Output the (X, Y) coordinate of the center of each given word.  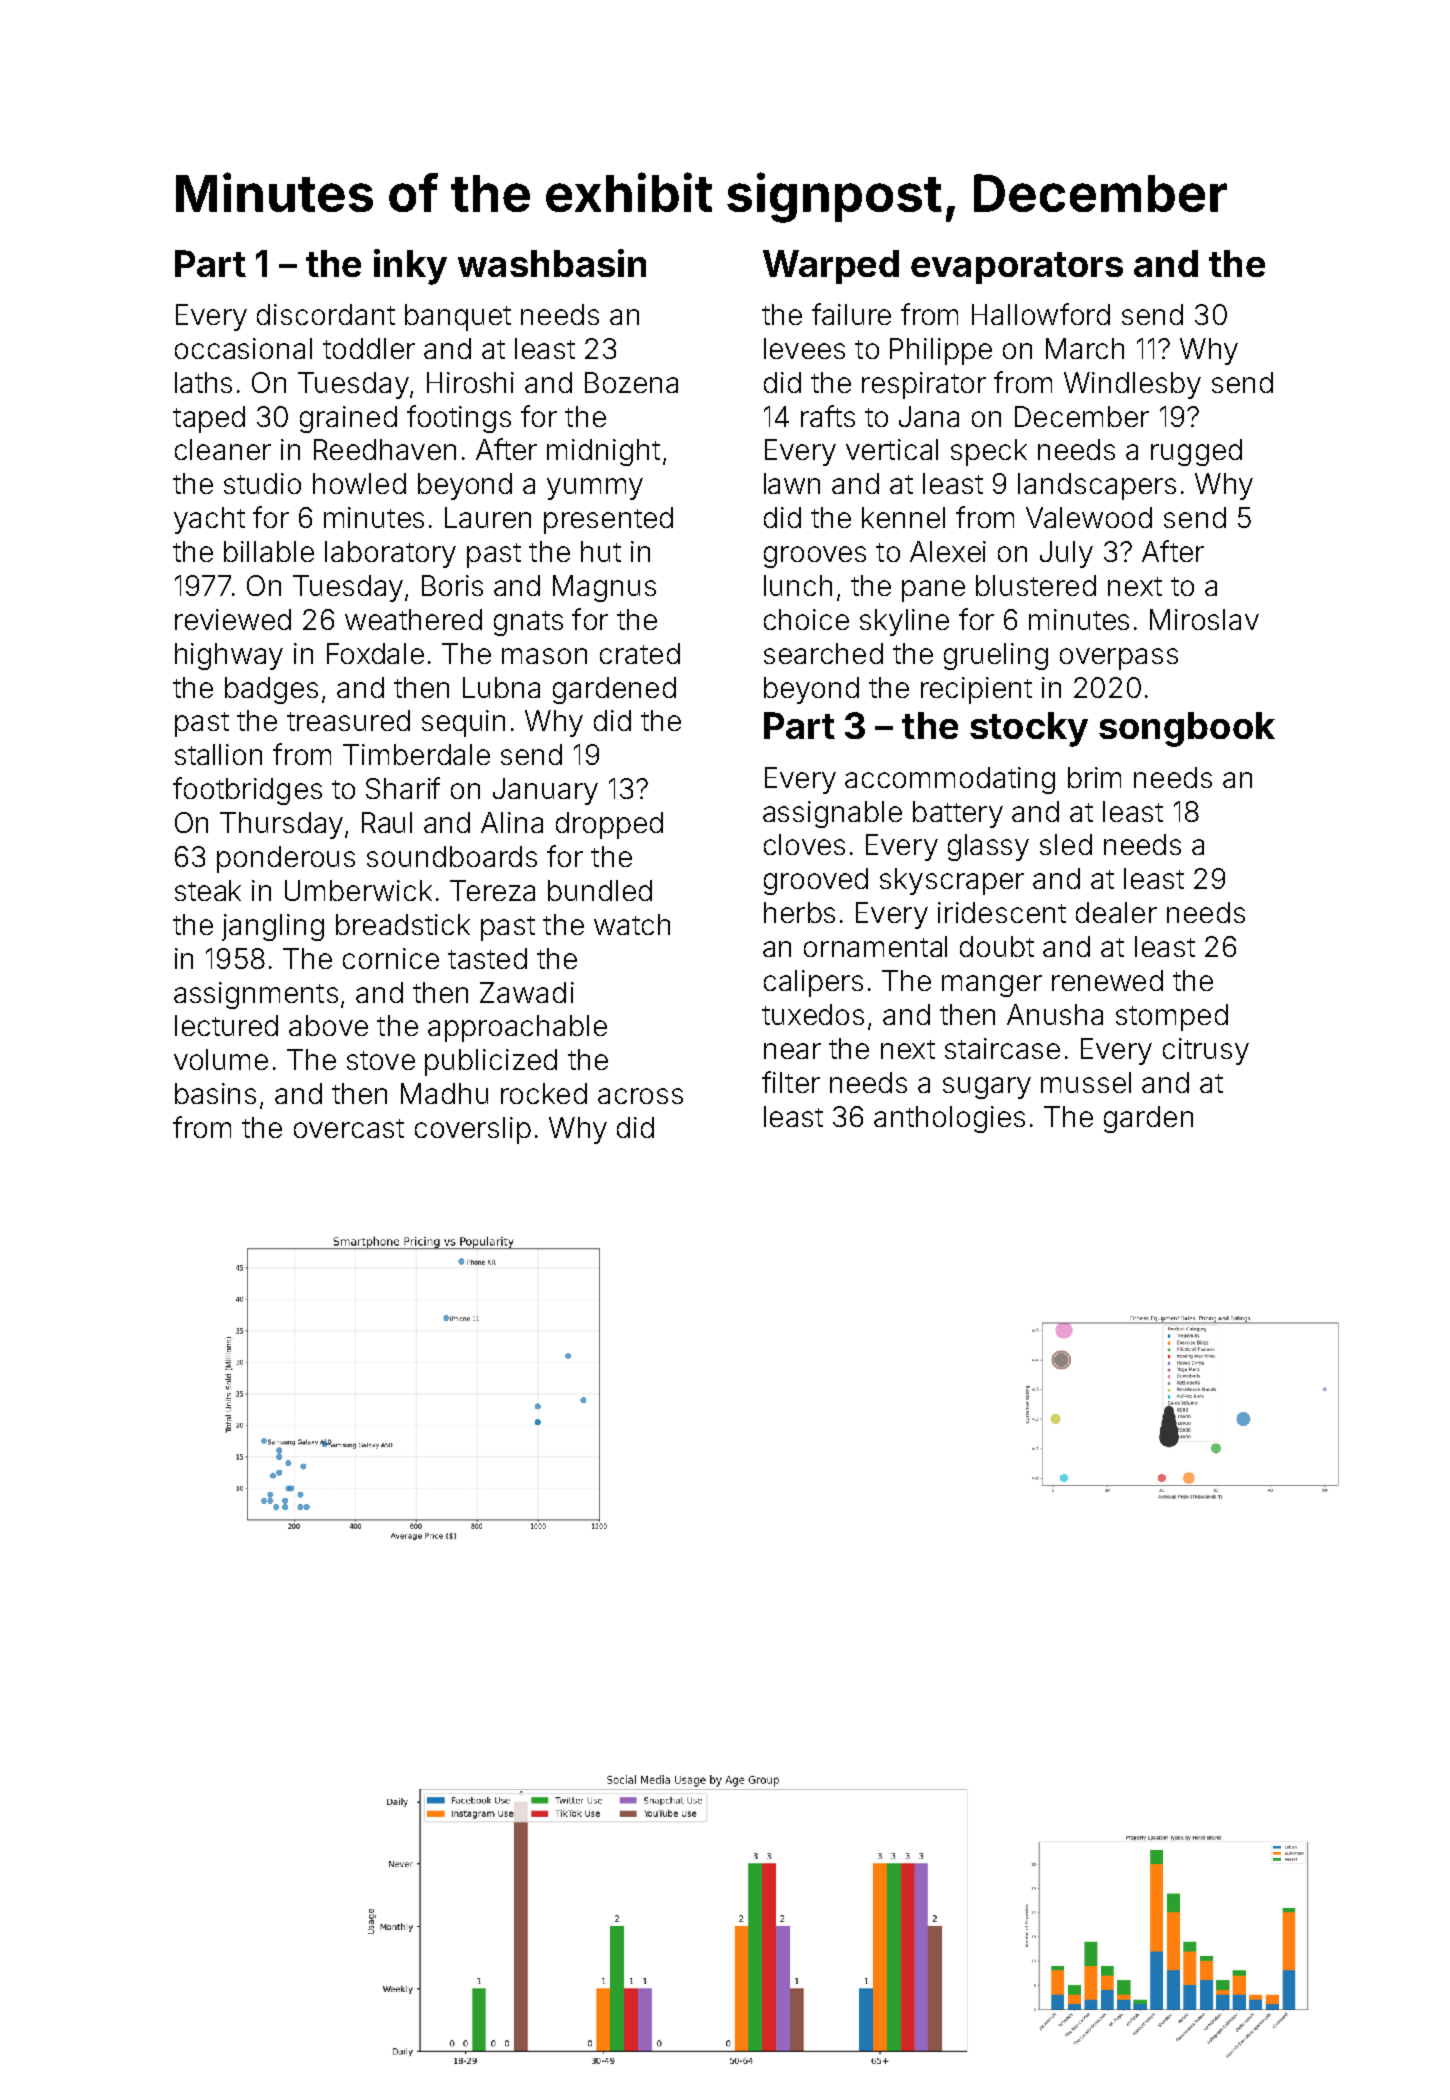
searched (823, 653)
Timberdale (416, 754)
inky (410, 267)
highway (229, 656)
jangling (273, 927)
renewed (1107, 980)
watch (632, 924)
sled (1066, 844)
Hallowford (1041, 314)
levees (804, 348)
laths (203, 382)
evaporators (1017, 268)
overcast (349, 1128)
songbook (1187, 729)
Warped (831, 267)
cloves (804, 844)
